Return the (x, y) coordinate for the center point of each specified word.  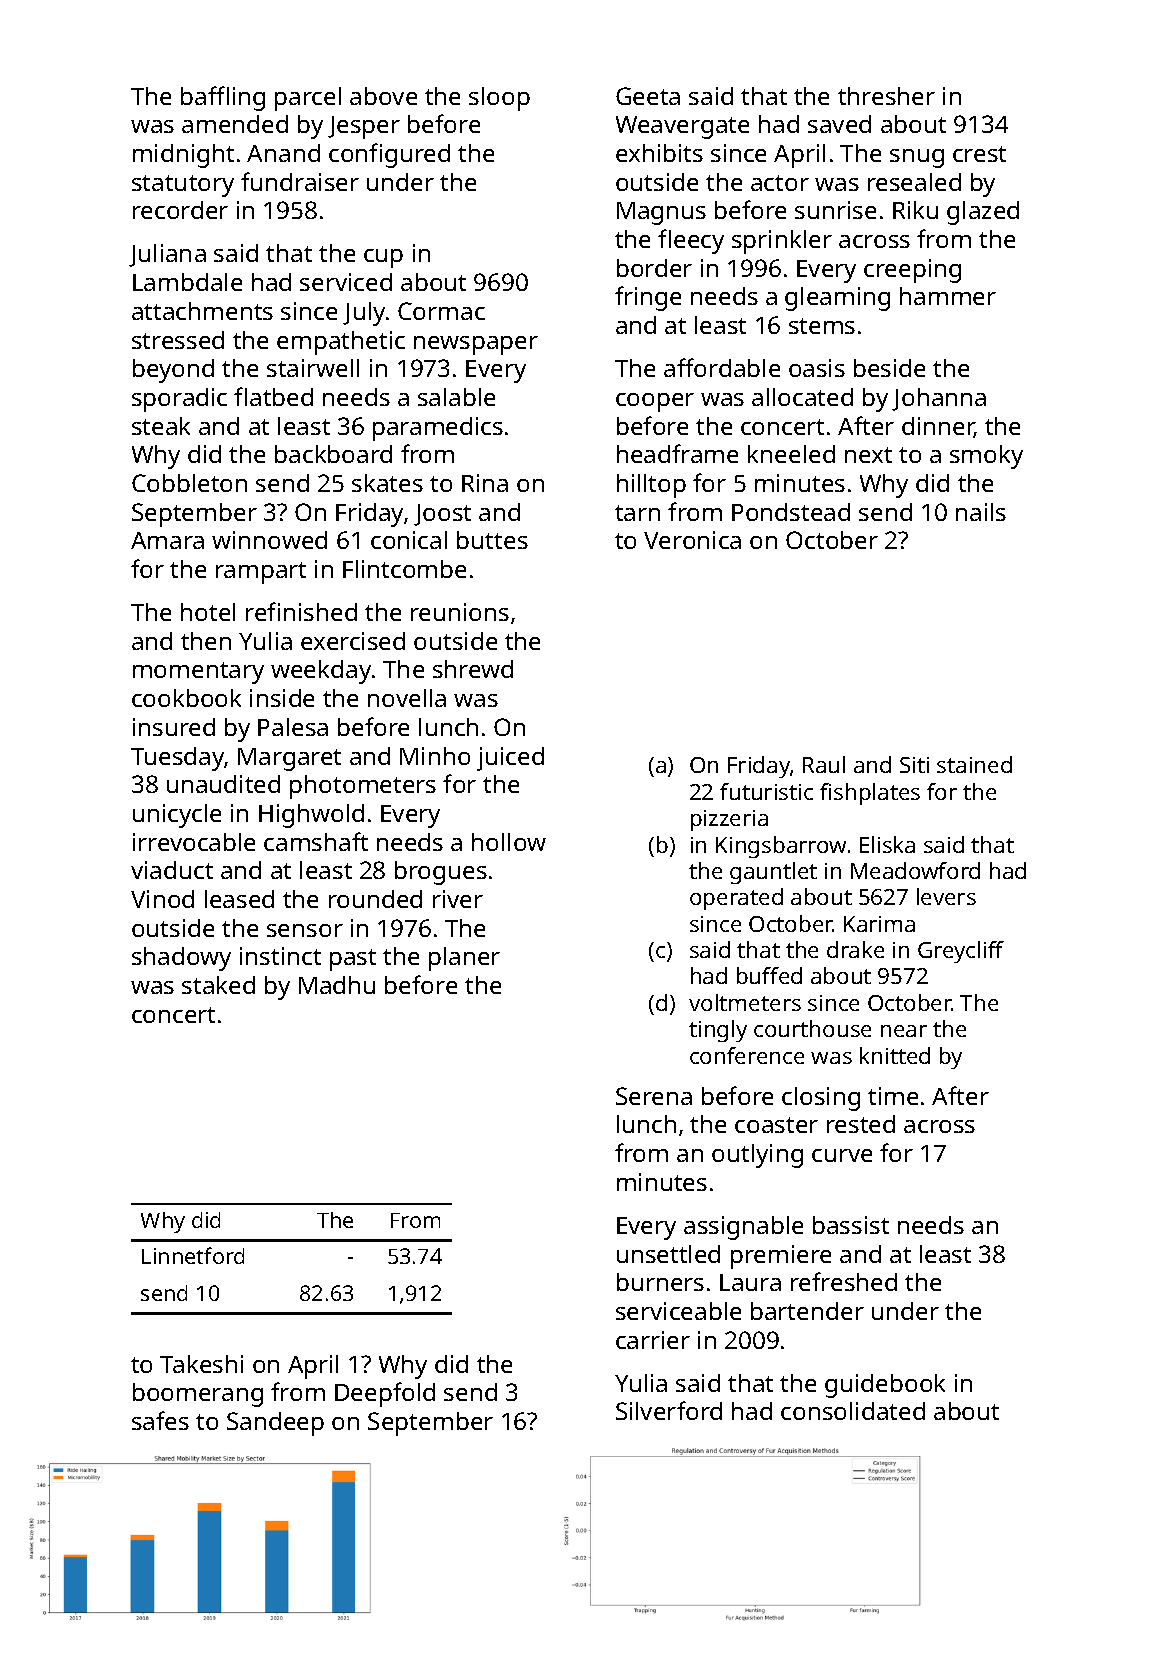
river (458, 899)
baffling (223, 98)
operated (736, 899)
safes (160, 1420)
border (654, 268)
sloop (499, 99)
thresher (886, 96)
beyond (173, 371)
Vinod (162, 899)
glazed (983, 213)
